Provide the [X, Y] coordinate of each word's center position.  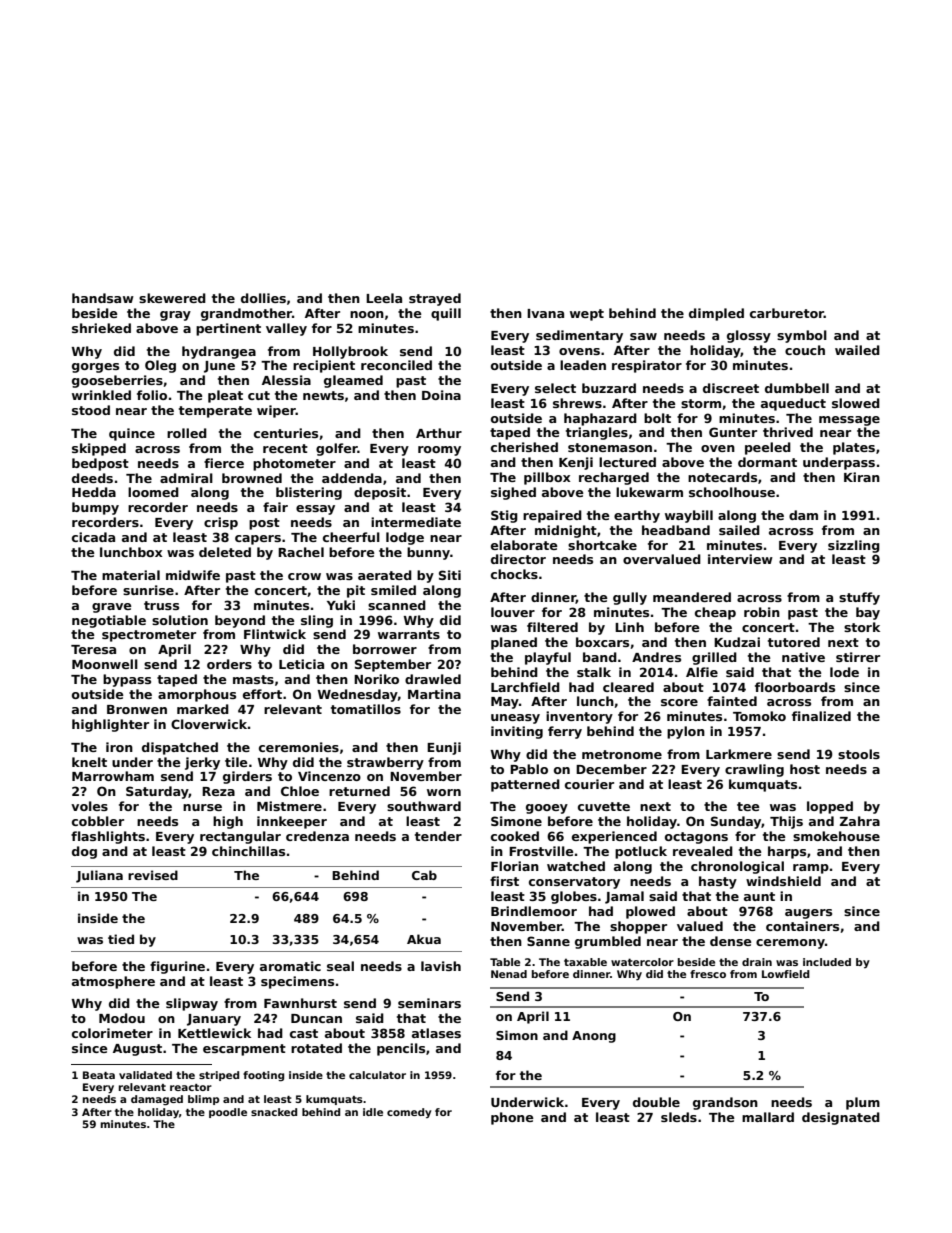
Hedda [94, 492]
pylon [686, 732]
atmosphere [113, 982]
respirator [647, 366]
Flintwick [275, 634]
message [849, 421]
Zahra [860, 821]
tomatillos [366, 709]
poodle [228, 1113]
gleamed [353, 381]
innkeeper [292, 822]
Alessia [286, 380]
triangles [597, 433]
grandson [725, 1103]
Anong [594, 1037]
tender [438, 836]
